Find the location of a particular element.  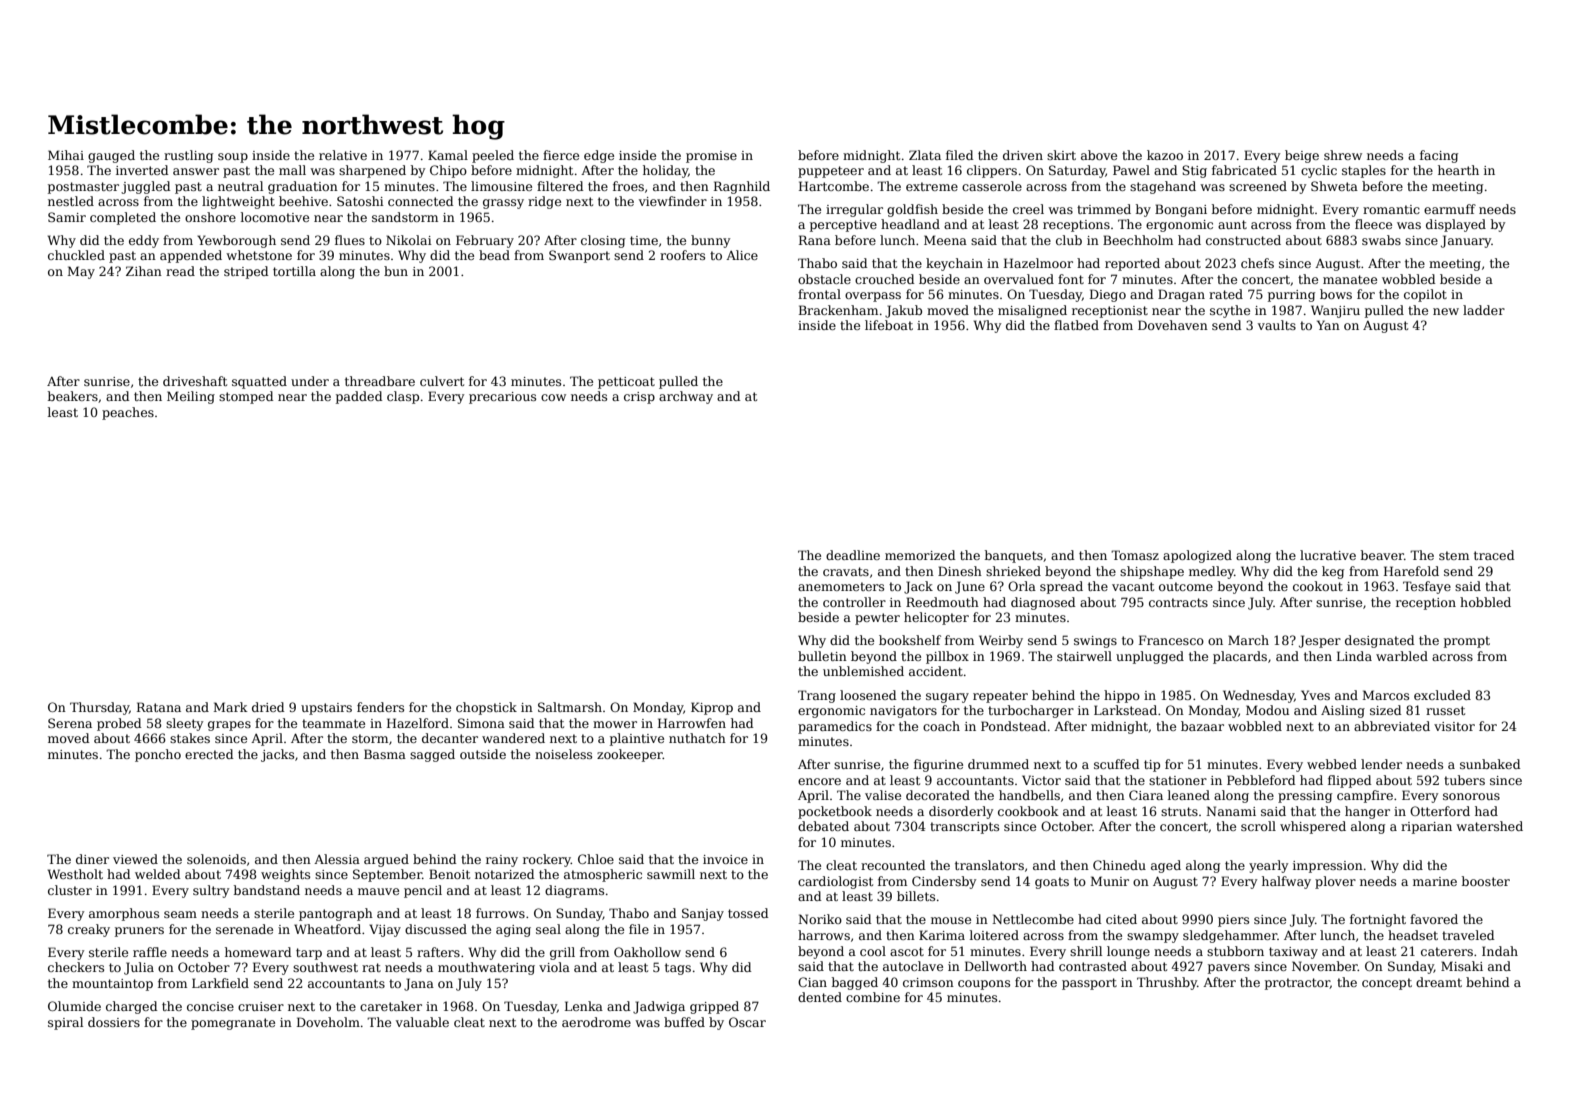

new is located at coordinates (1446, 311).
